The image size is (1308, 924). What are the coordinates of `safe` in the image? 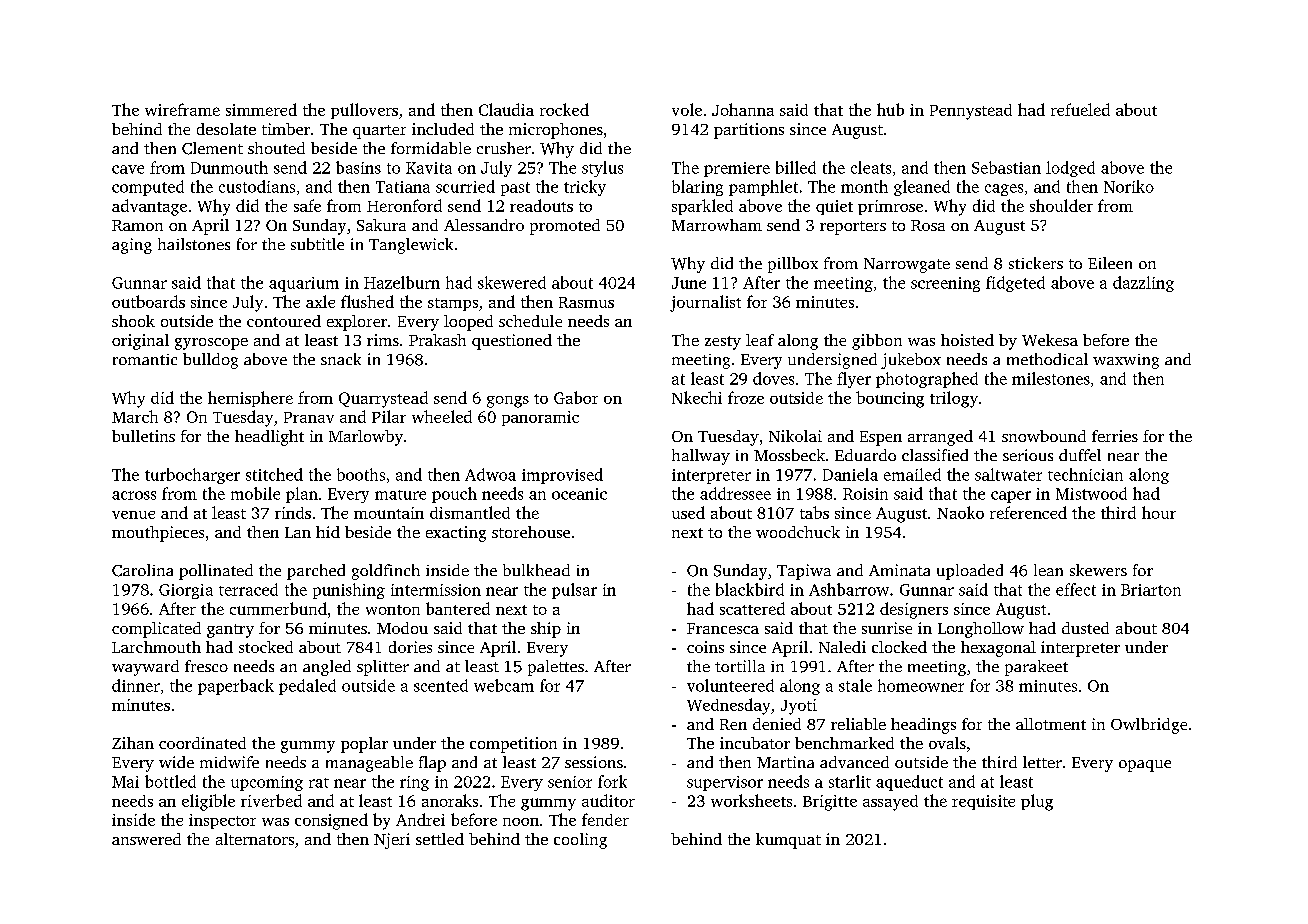 It's located at (307, 205).
